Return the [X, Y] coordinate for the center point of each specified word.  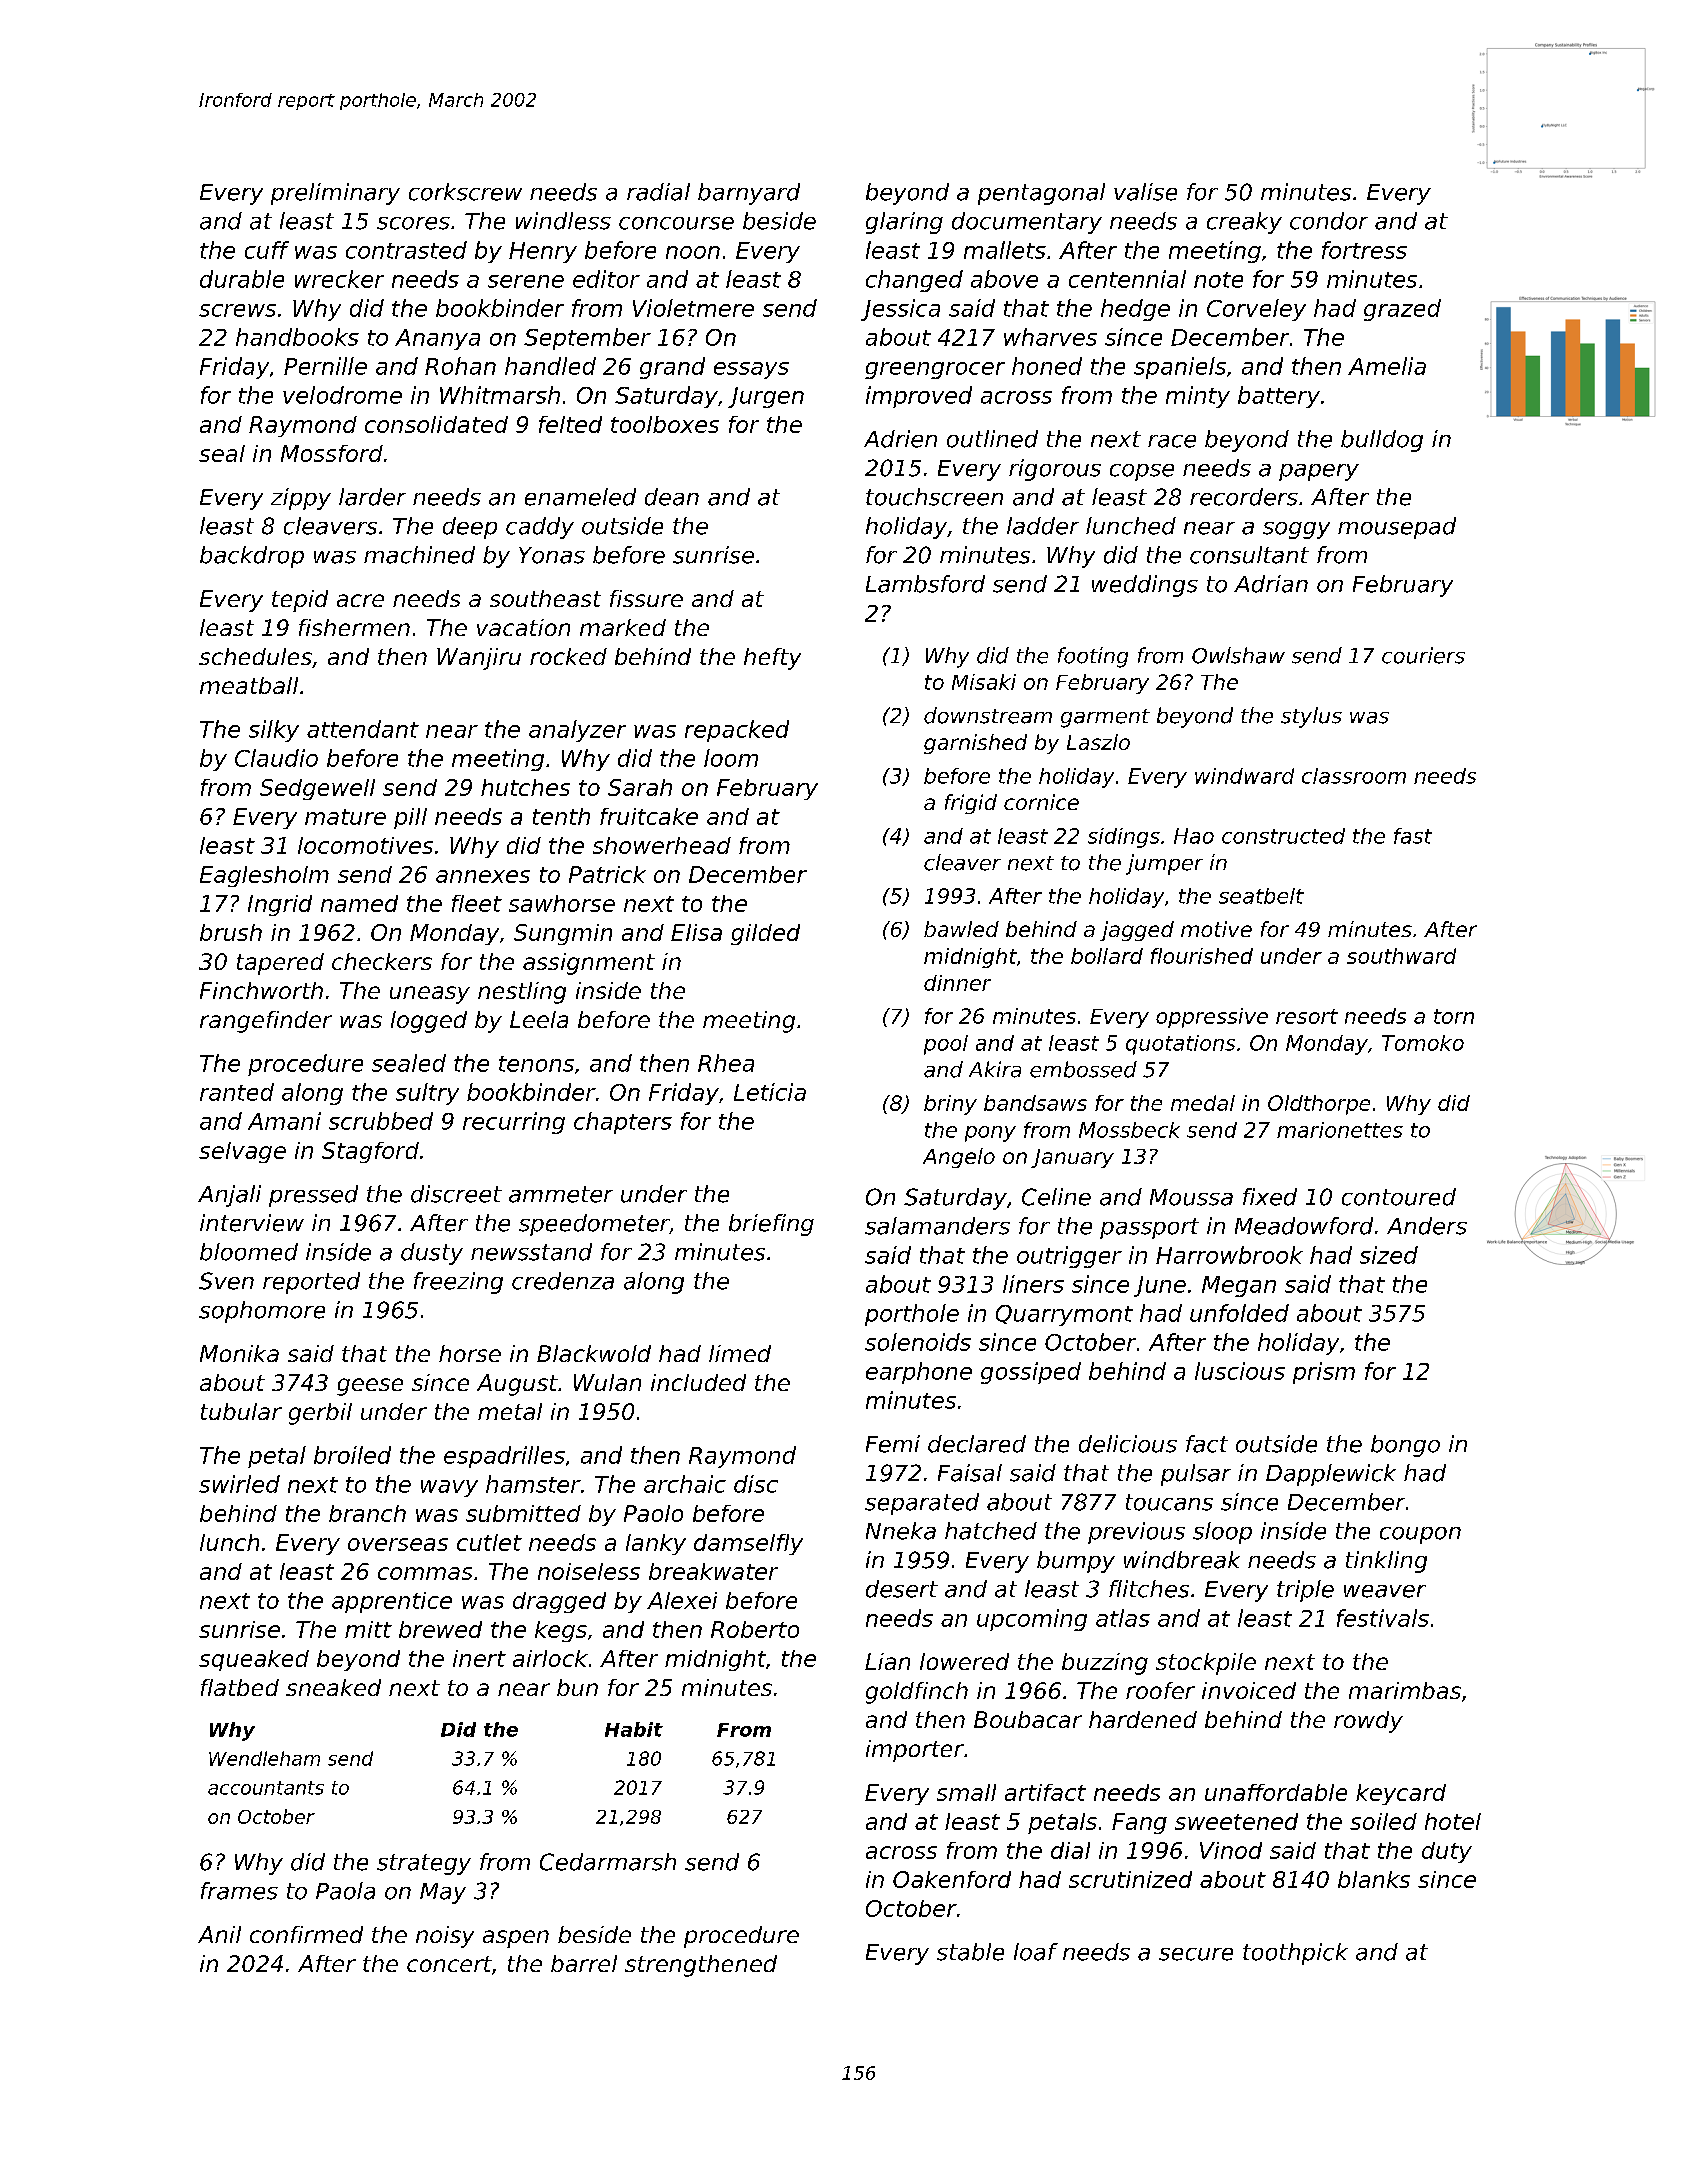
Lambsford [925, 584]
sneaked [333, 1687]
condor [1329, 221]
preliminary [335, 194]
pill [410, 818]
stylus [1311, 717]
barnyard [749, 194]
